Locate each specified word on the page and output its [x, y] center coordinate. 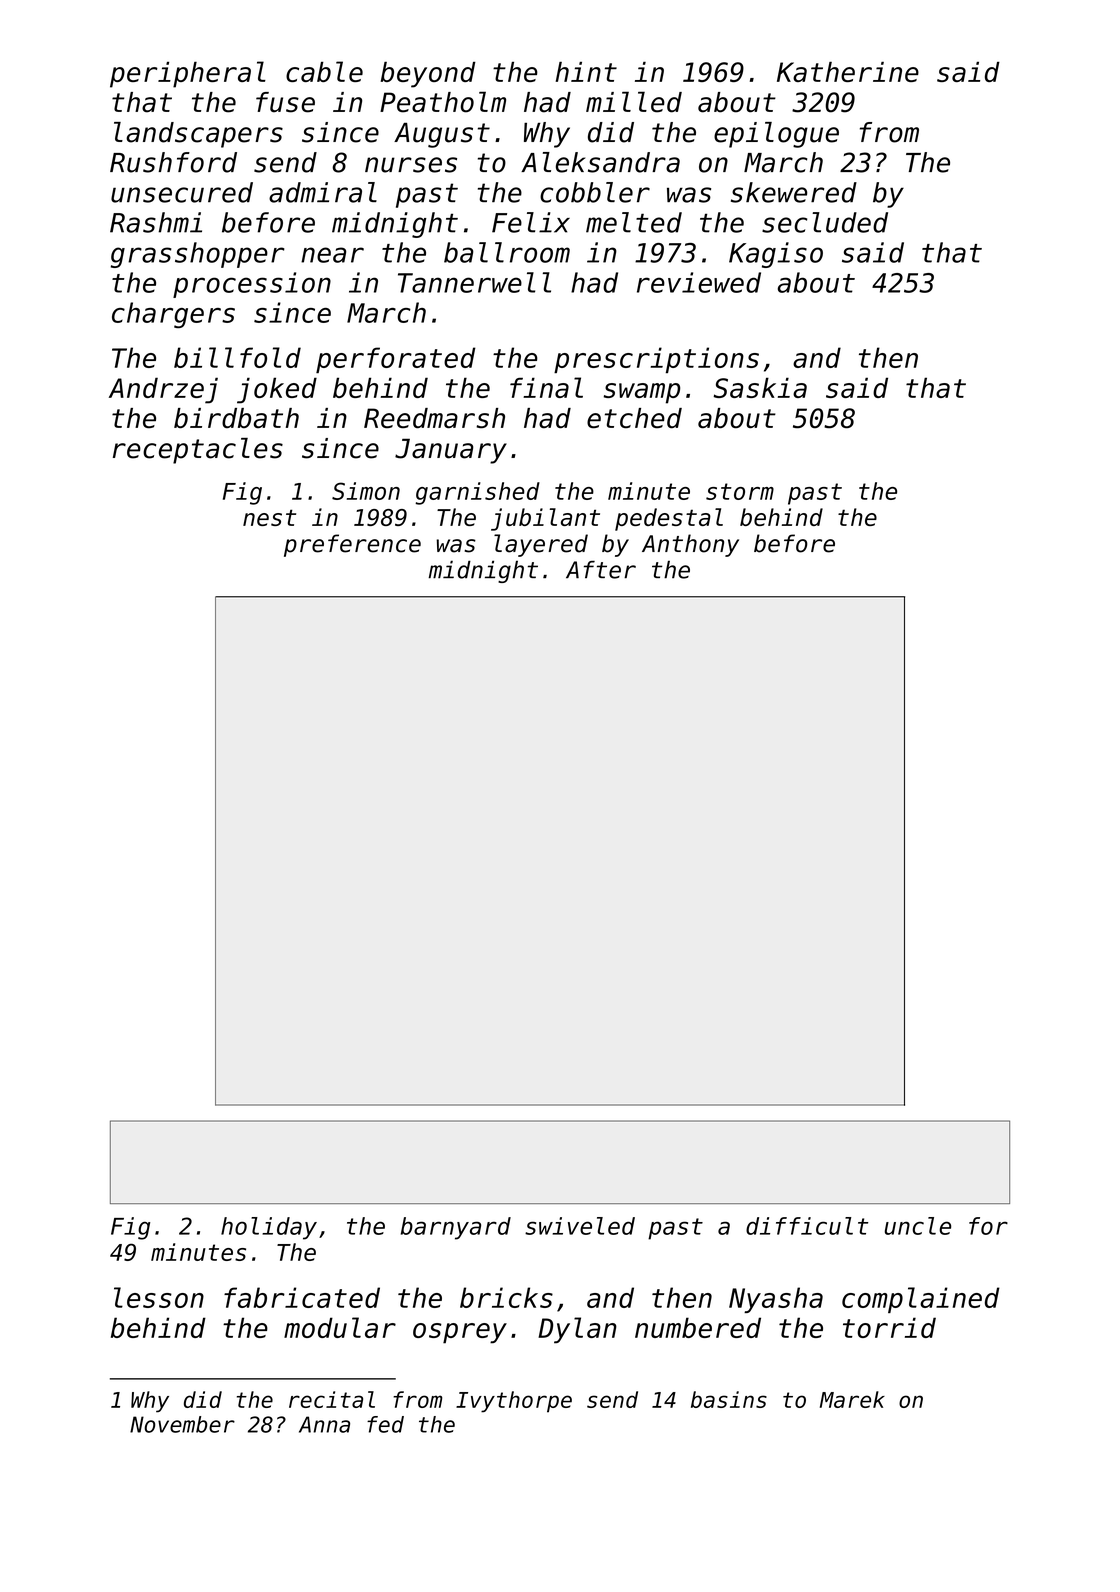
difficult [807, 1226]
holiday [269, 1228]
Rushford [173, 162]
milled [634, 102]
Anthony [690, 545]
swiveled [580, 1226]
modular [340, 1327]
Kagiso [776, 255]
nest [269, 517]
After [601, 570]
